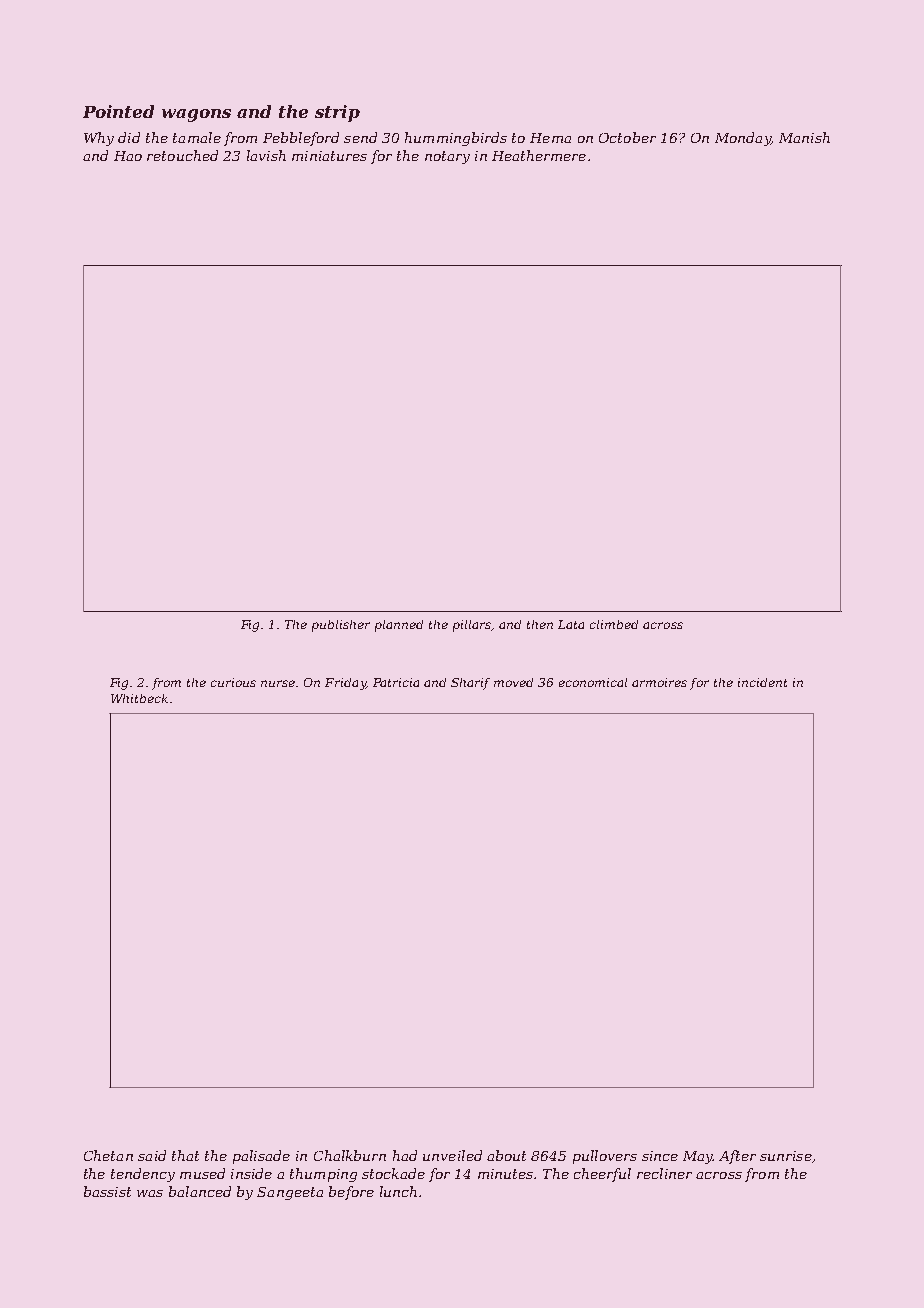 Image resolution: width=924 pixels, height=1308 pixels. What do you see at coordinates (539, 155) in the document?
I see `Heathermere` at bounding box center [539, 155].
